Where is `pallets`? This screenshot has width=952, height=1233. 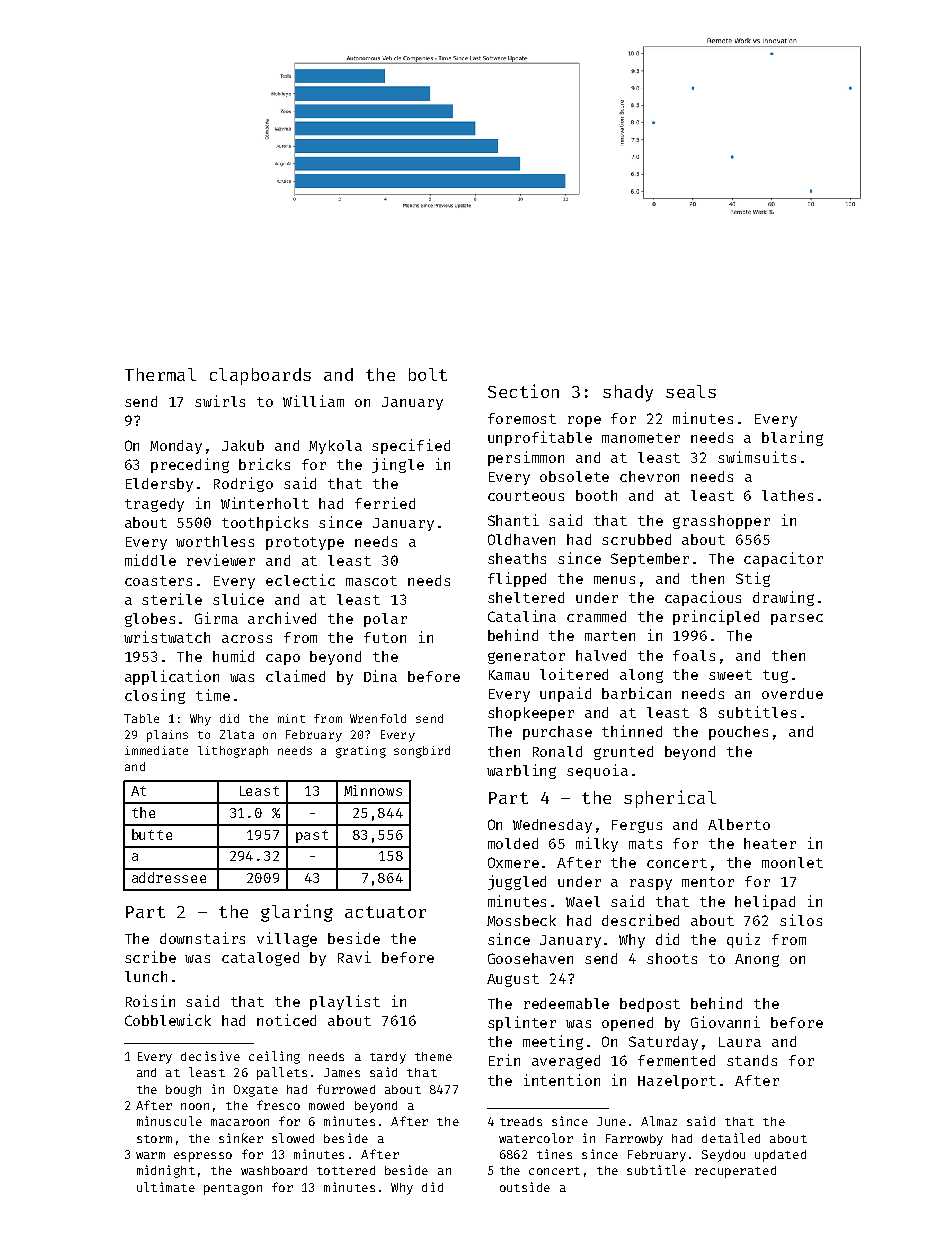
pallets is located at coordinates (282, 1073).
